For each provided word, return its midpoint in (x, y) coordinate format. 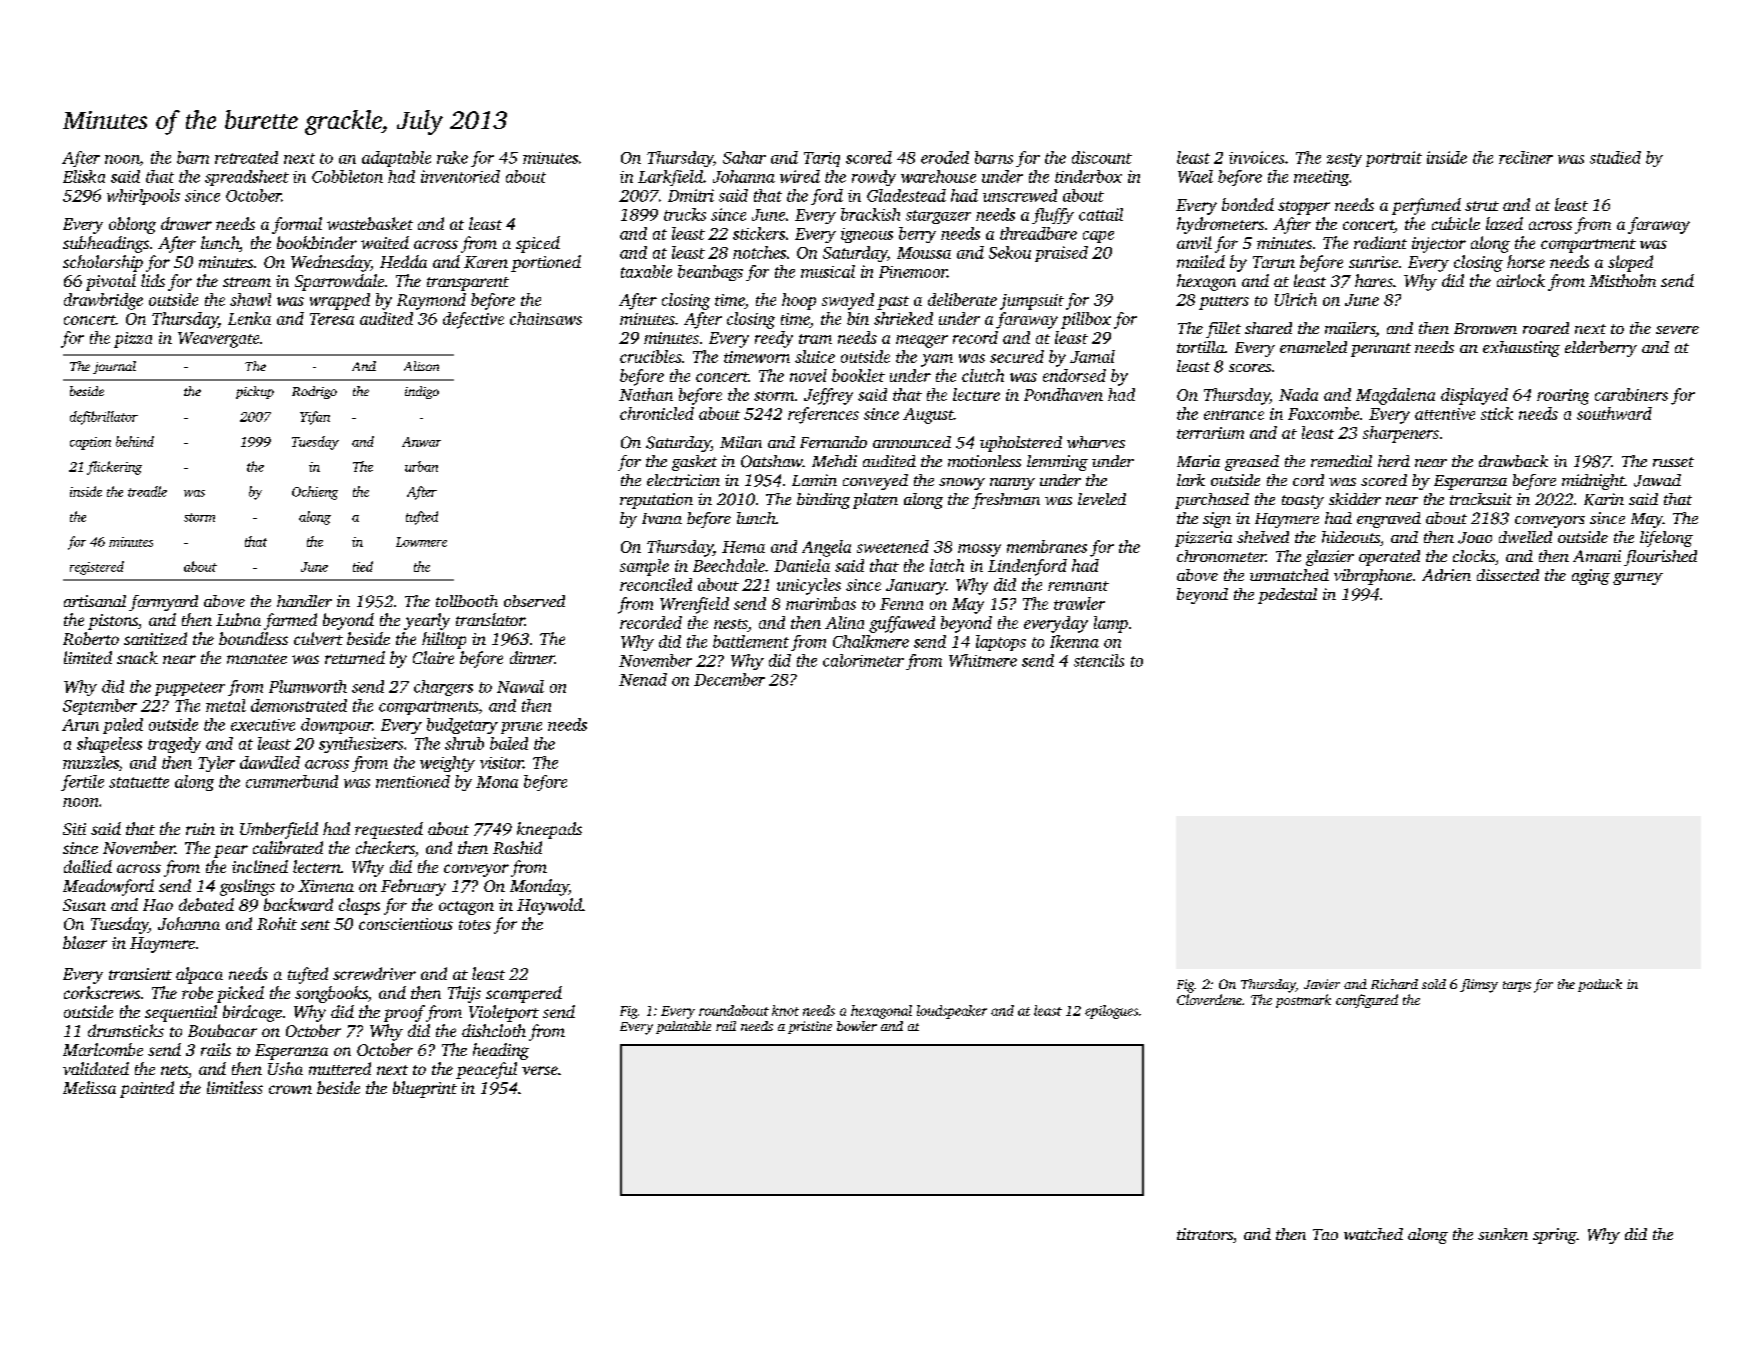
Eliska (84, 176)
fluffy (1053, 216)
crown (290, 1089)
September (100, 707)
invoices (1256, 157)
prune (521, 728)
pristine (810, 1027)
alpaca (199, 975)
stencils (1099, 660)
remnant (1078, 586)
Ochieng (315, 493)
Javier (1322, 984)
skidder (1355, 499)
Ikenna (1074, 641)
